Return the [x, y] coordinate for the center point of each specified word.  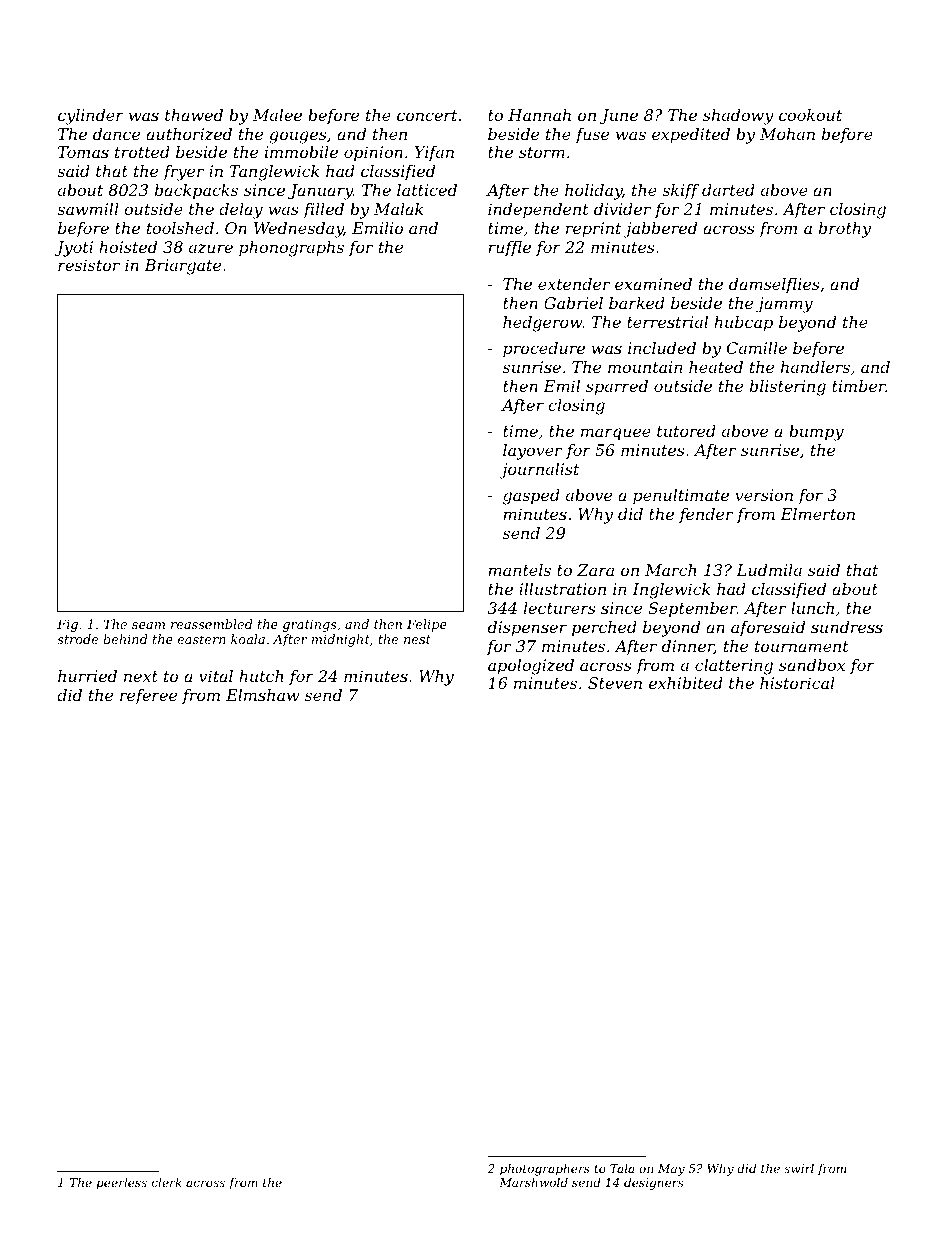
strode [77, 639]
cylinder [91, 117]
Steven [615, 683]
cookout [810, 115]
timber [859, 386]
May [671, 1170]
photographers [545, 1170]
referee [148, 696]
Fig [67, 625]
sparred [617, 388]
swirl [799, 1168]
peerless [121, 1184]
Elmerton [817, 514]
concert [427, 115]
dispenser [527, 629]
